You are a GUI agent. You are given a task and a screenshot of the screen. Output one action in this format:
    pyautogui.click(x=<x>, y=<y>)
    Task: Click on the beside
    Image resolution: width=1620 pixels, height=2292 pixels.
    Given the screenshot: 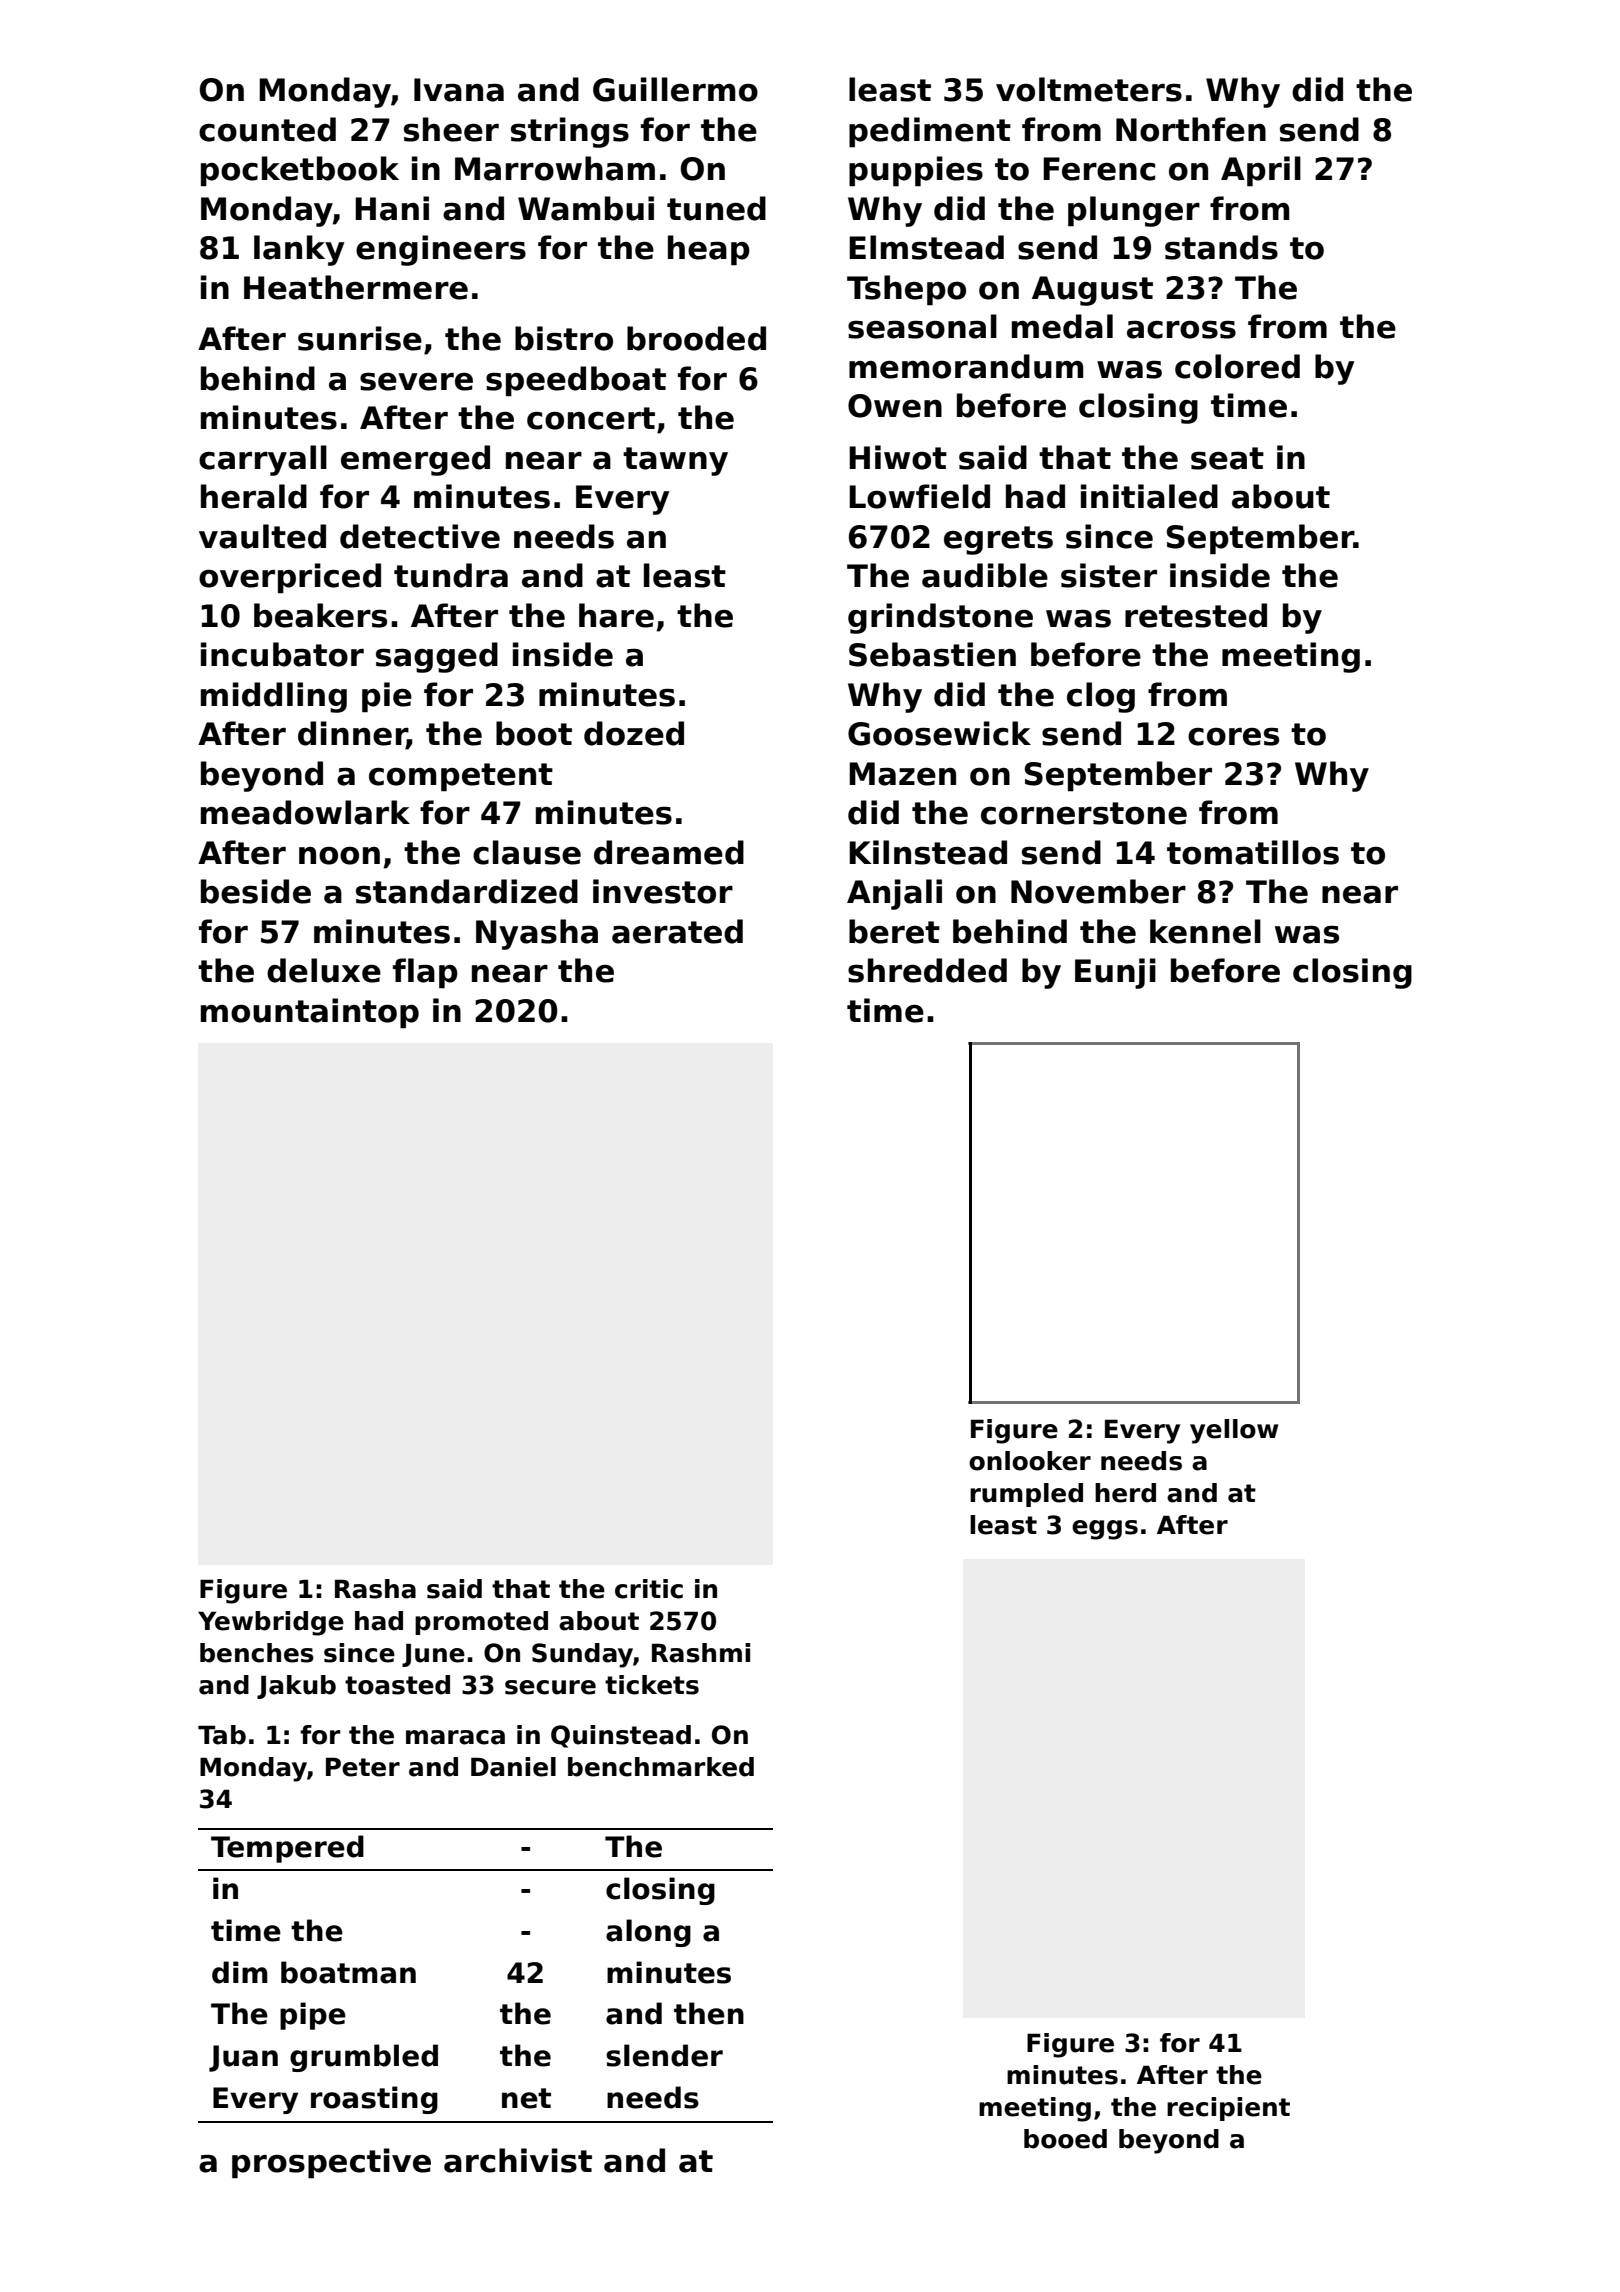 What is the action you would take?
    pyautogui.click(x=256, y=891)
